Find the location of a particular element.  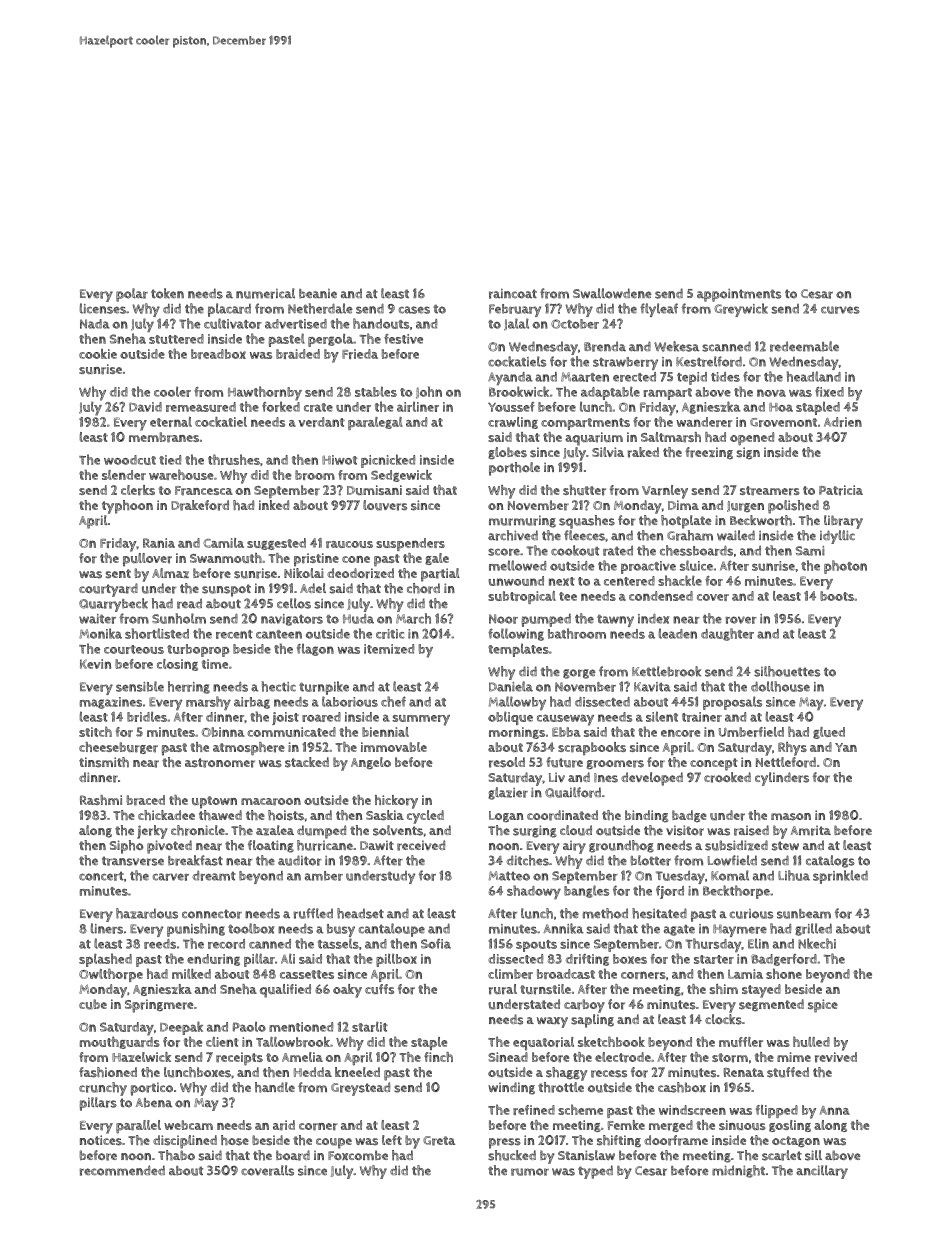

windscreen is located at coordinates (692, 1110).
